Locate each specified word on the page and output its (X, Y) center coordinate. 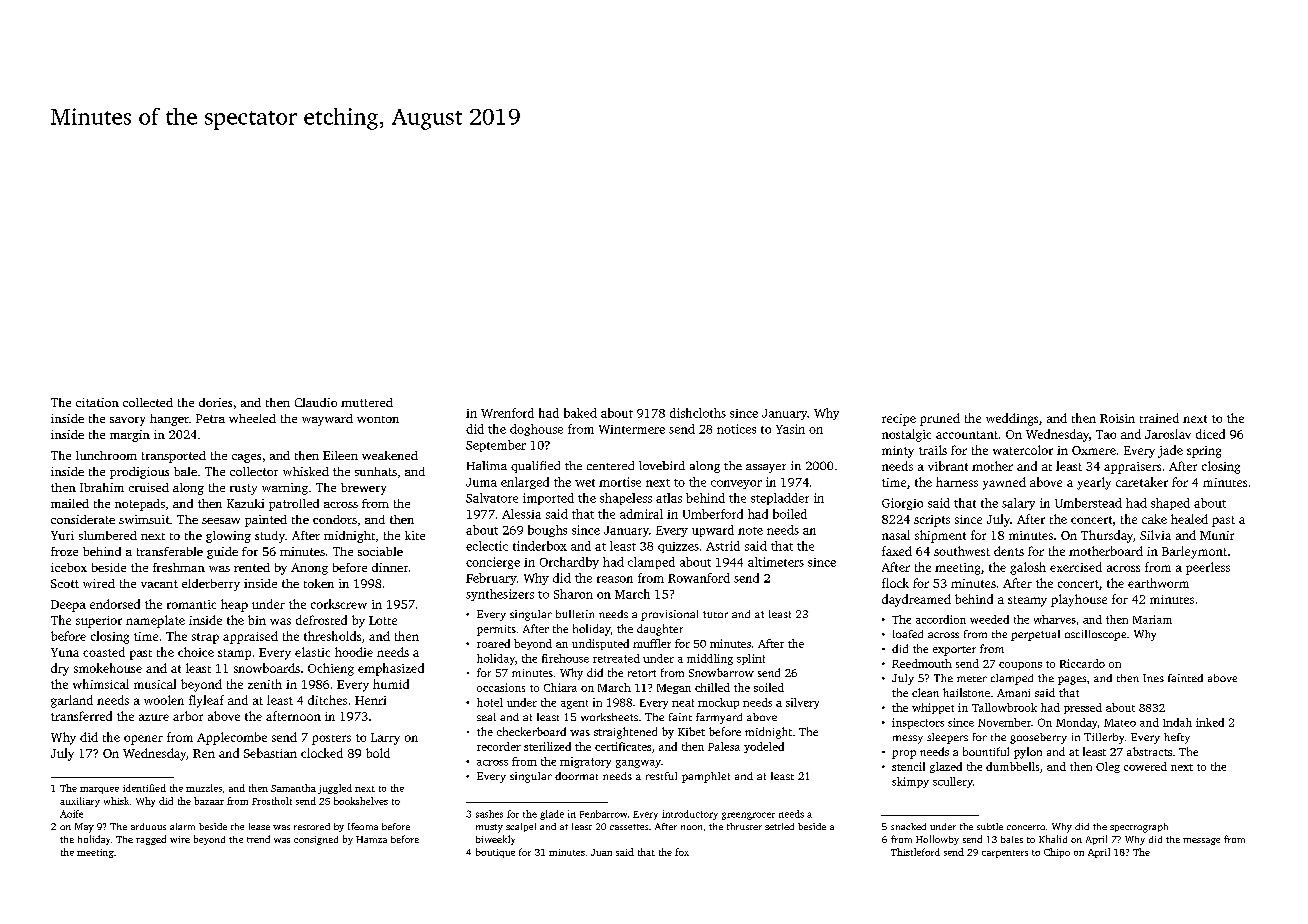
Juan (601, 852)
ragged (151, 840)
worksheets (609, 717)
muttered (367, 402)
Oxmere (1094, 450)
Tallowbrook (1004, 707)
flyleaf (206, 701)
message (1201, 841)
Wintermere (632, 429)
